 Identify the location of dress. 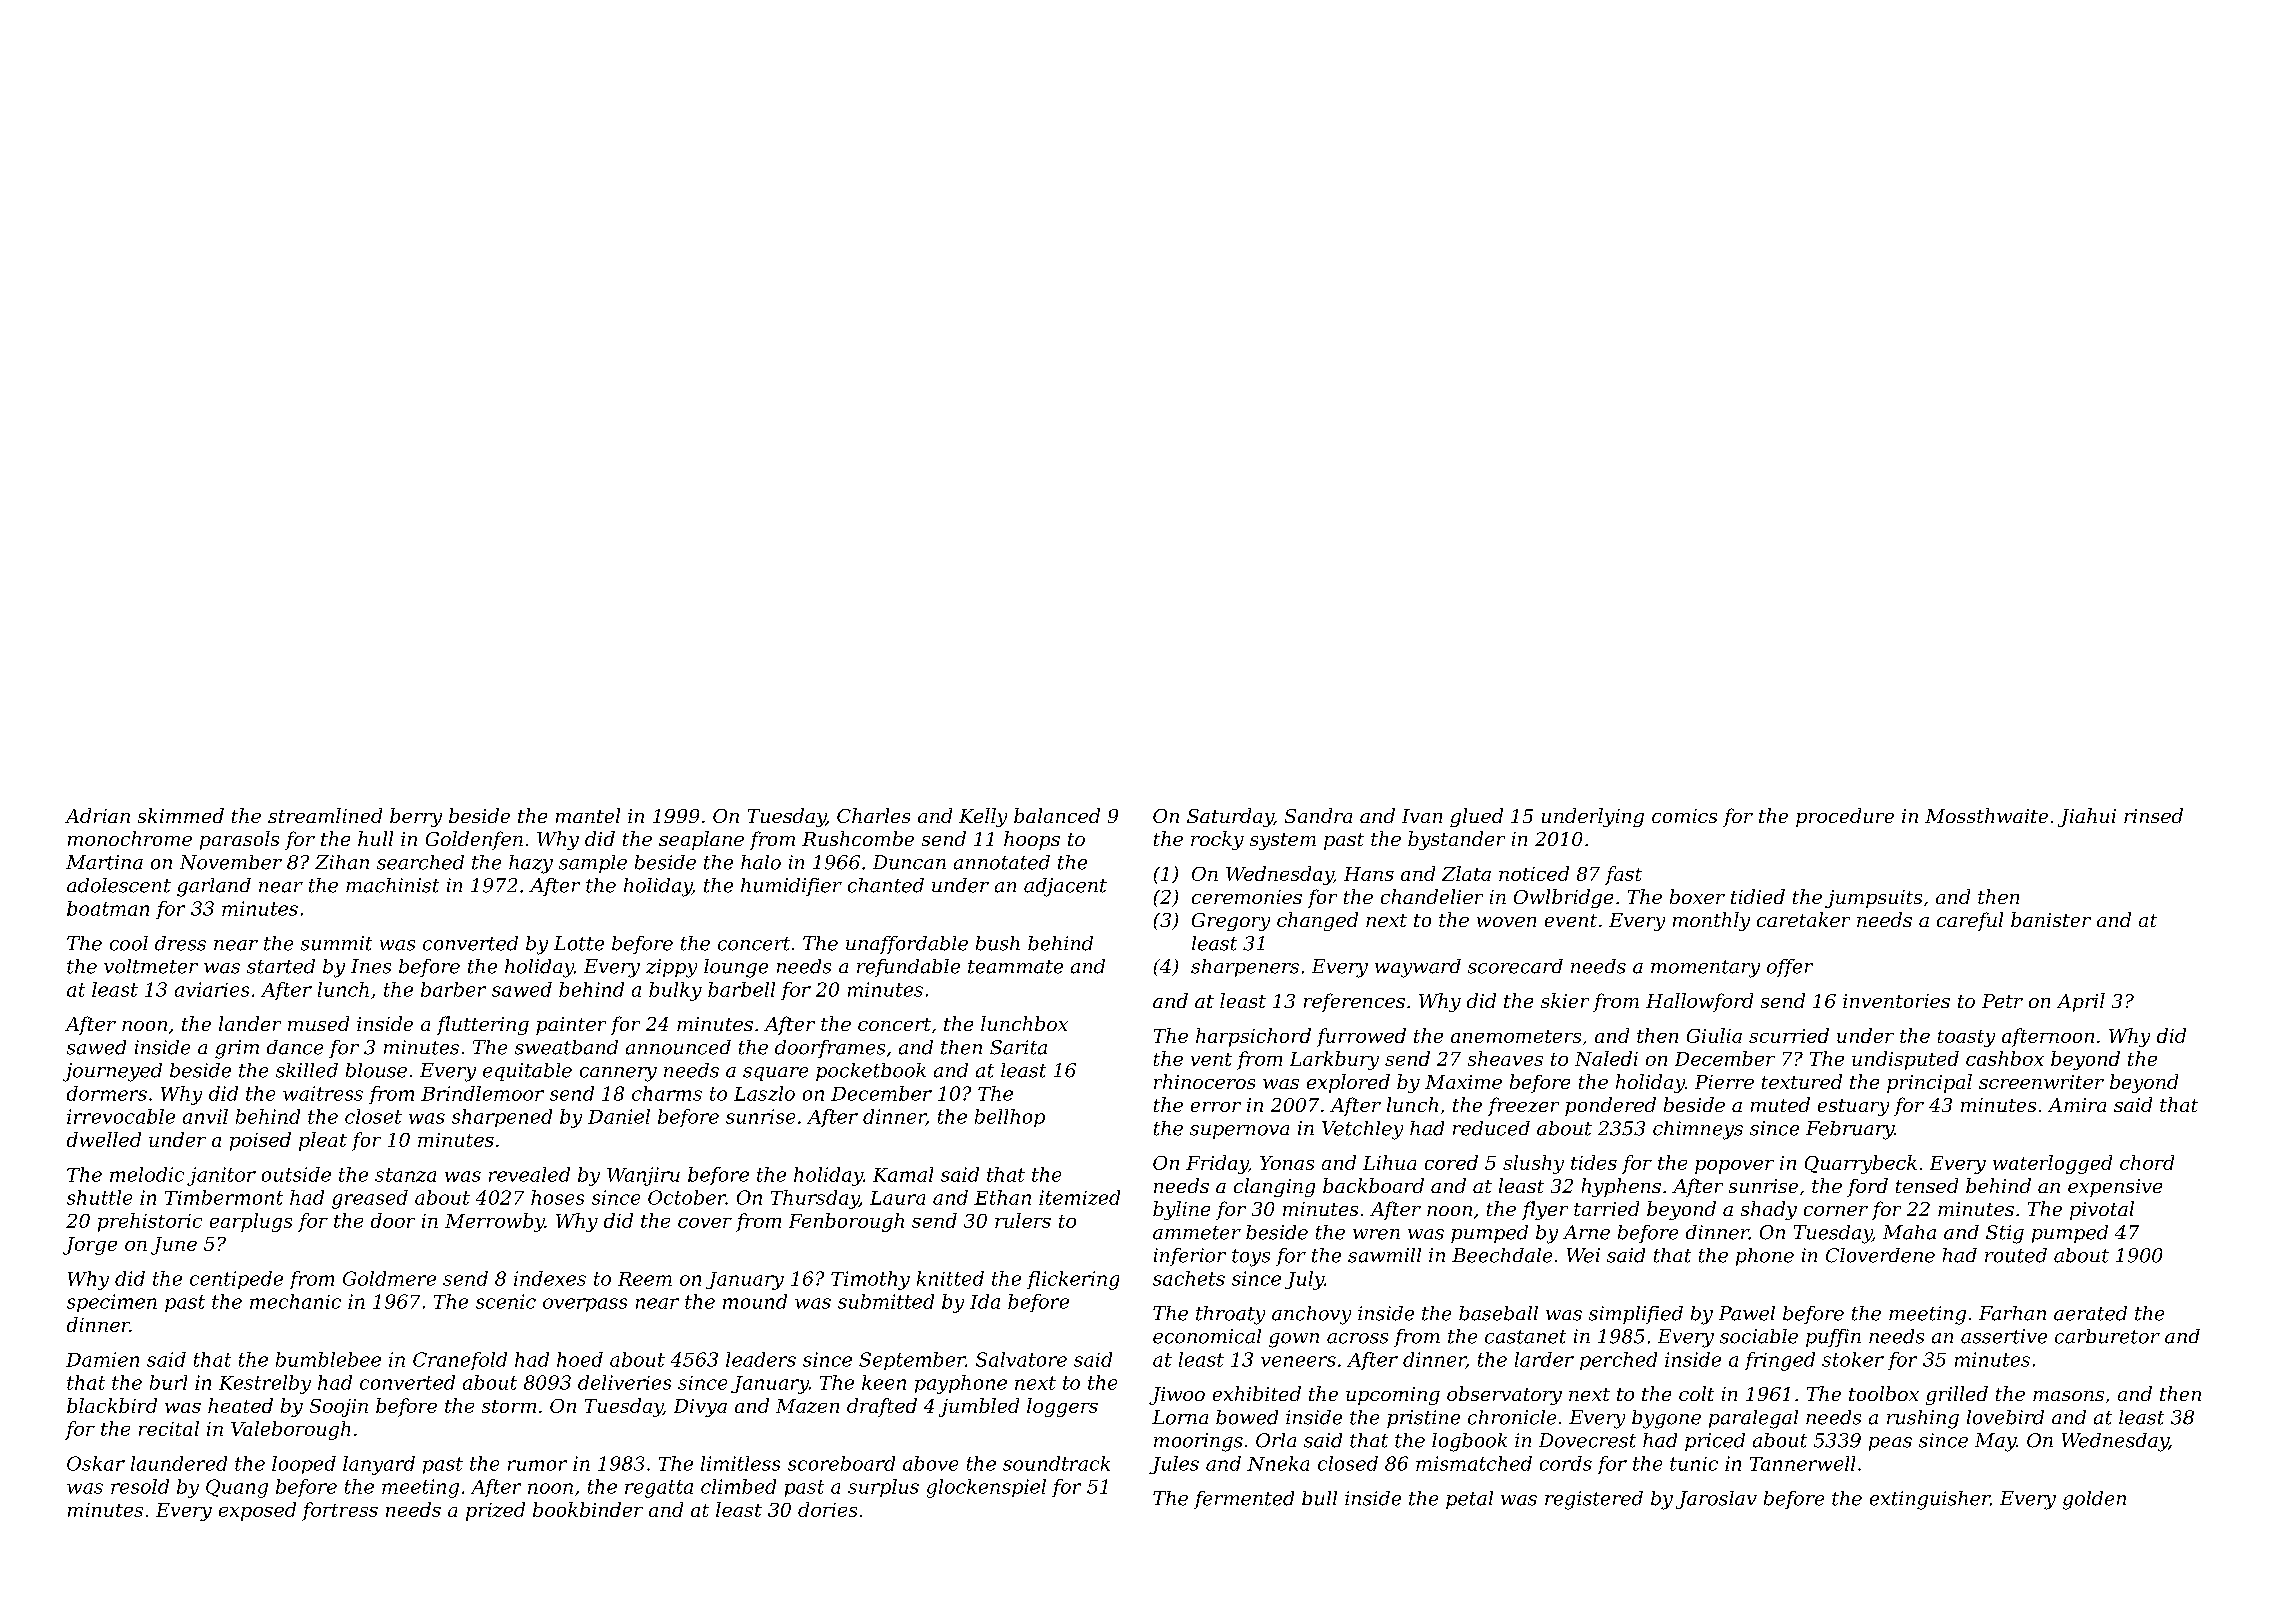
(180, 943).
